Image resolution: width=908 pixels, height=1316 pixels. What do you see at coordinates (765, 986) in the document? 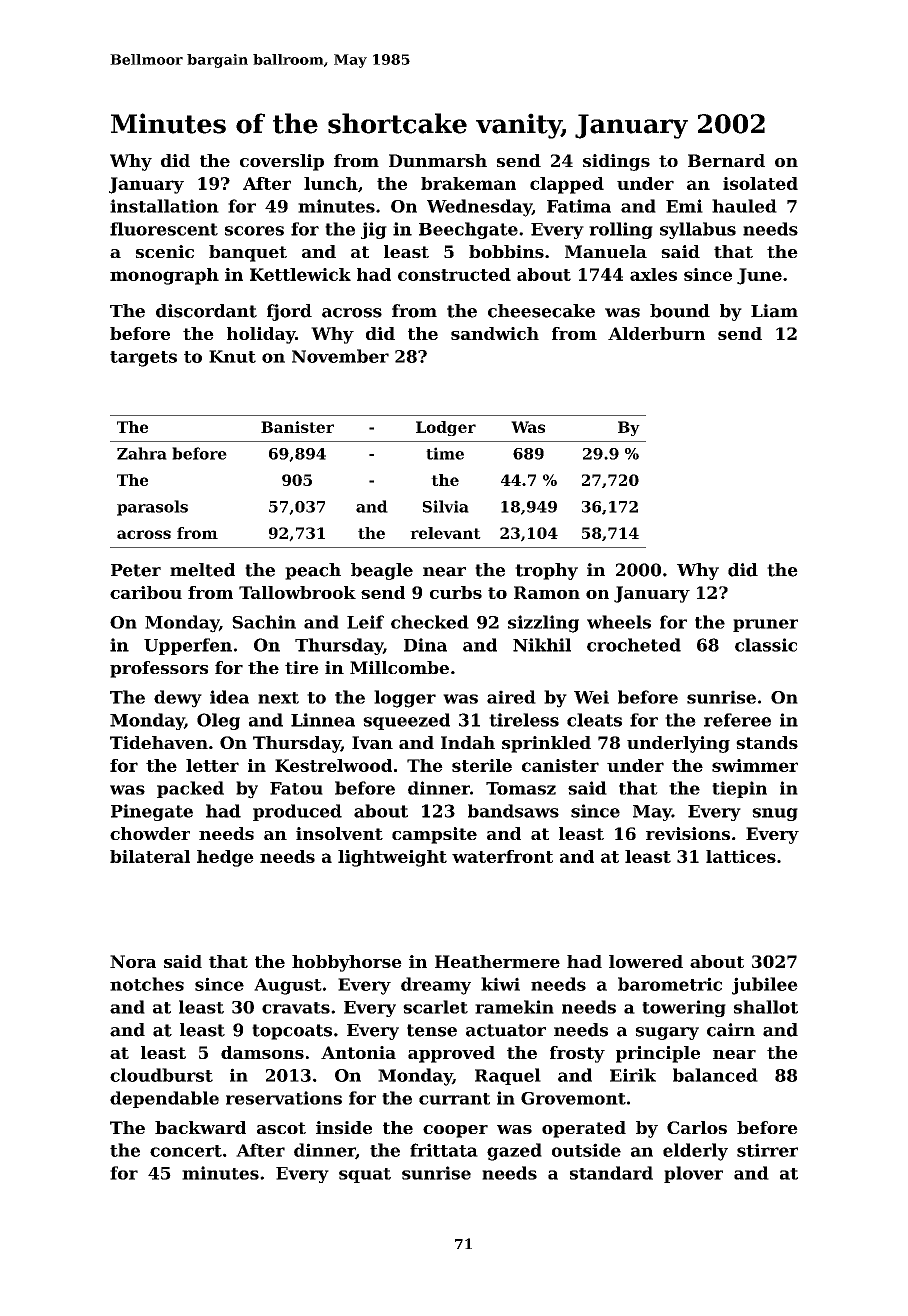
I see `jubilee` at bounding box center [765, 986].
